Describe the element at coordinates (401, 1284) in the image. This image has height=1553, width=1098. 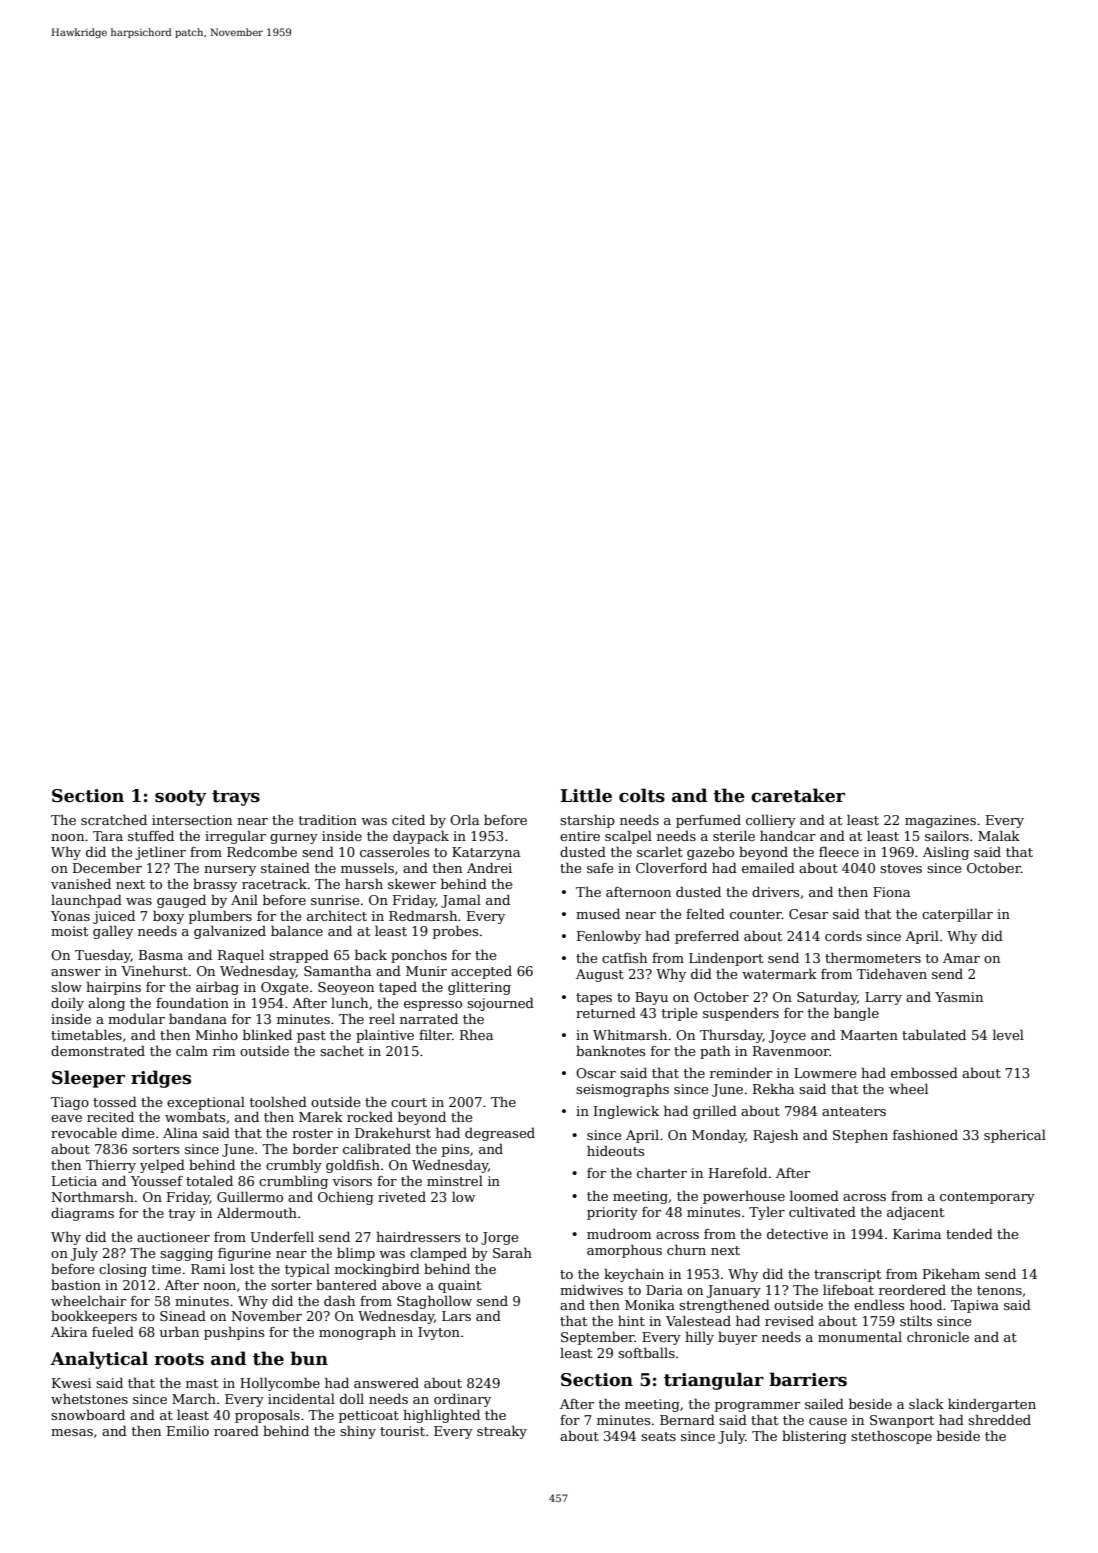
I see `above` at that location.
